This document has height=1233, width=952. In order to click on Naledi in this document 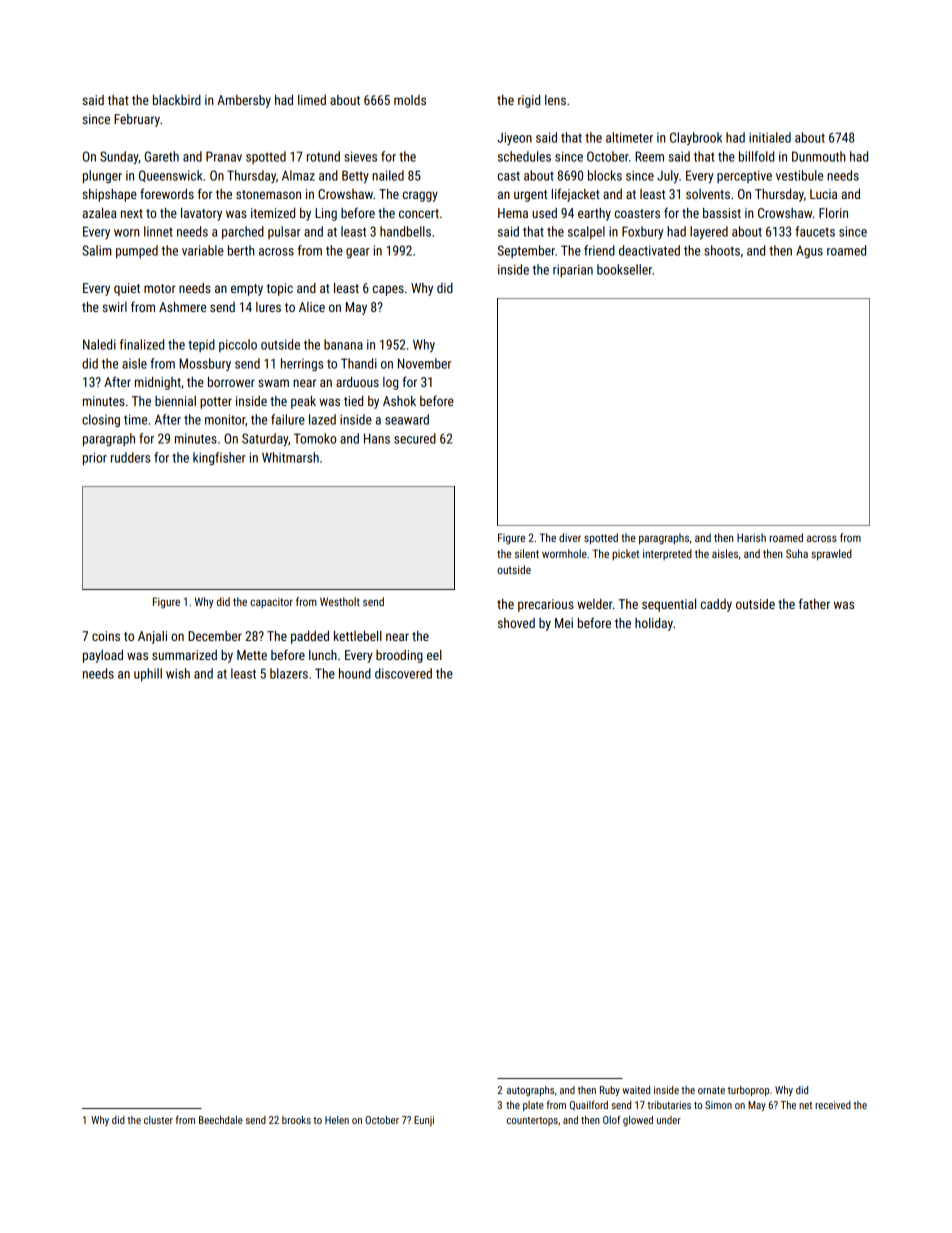, I will do `click(99, 344)`.
